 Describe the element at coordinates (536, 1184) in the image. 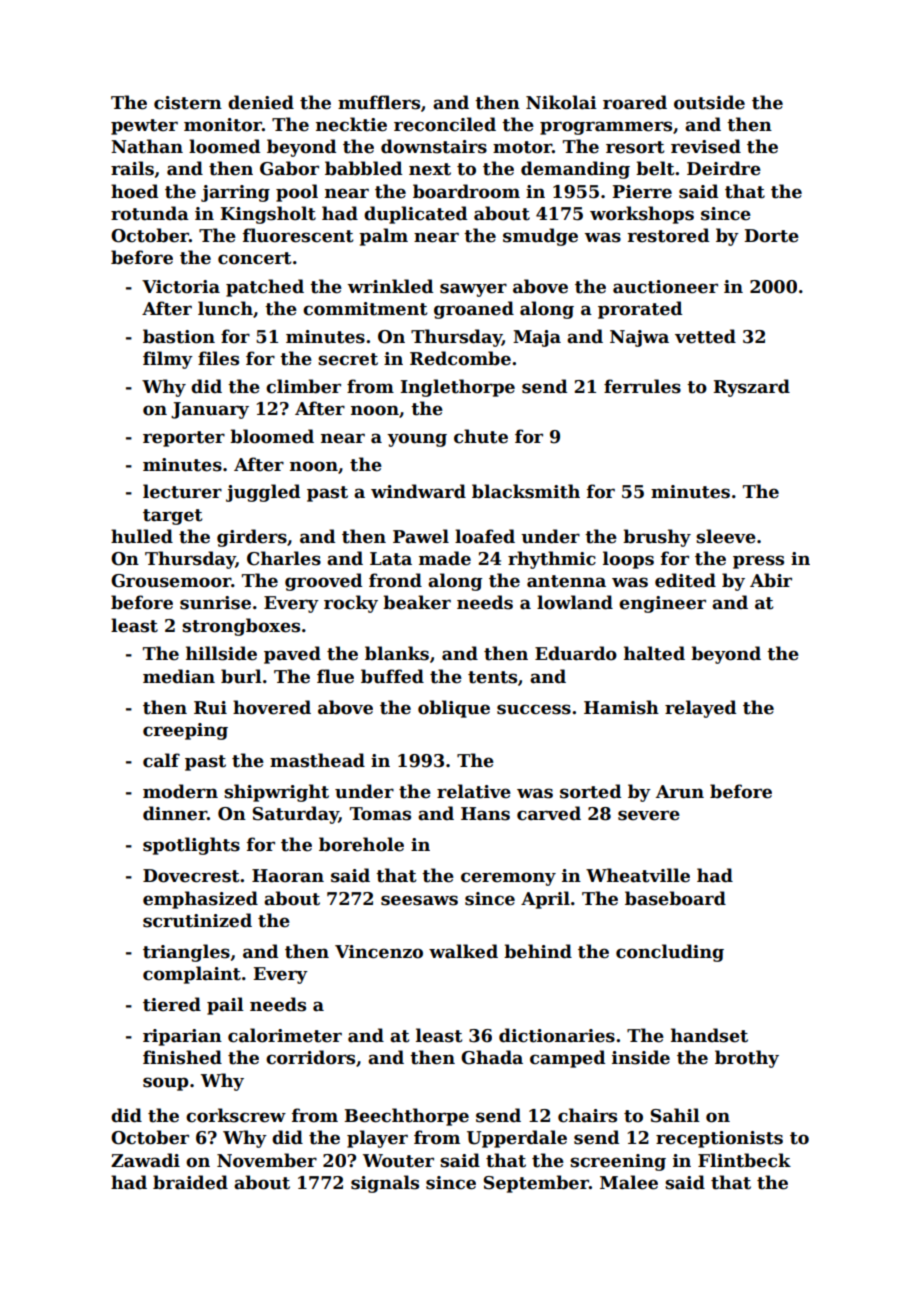

I see `September` at that location.
